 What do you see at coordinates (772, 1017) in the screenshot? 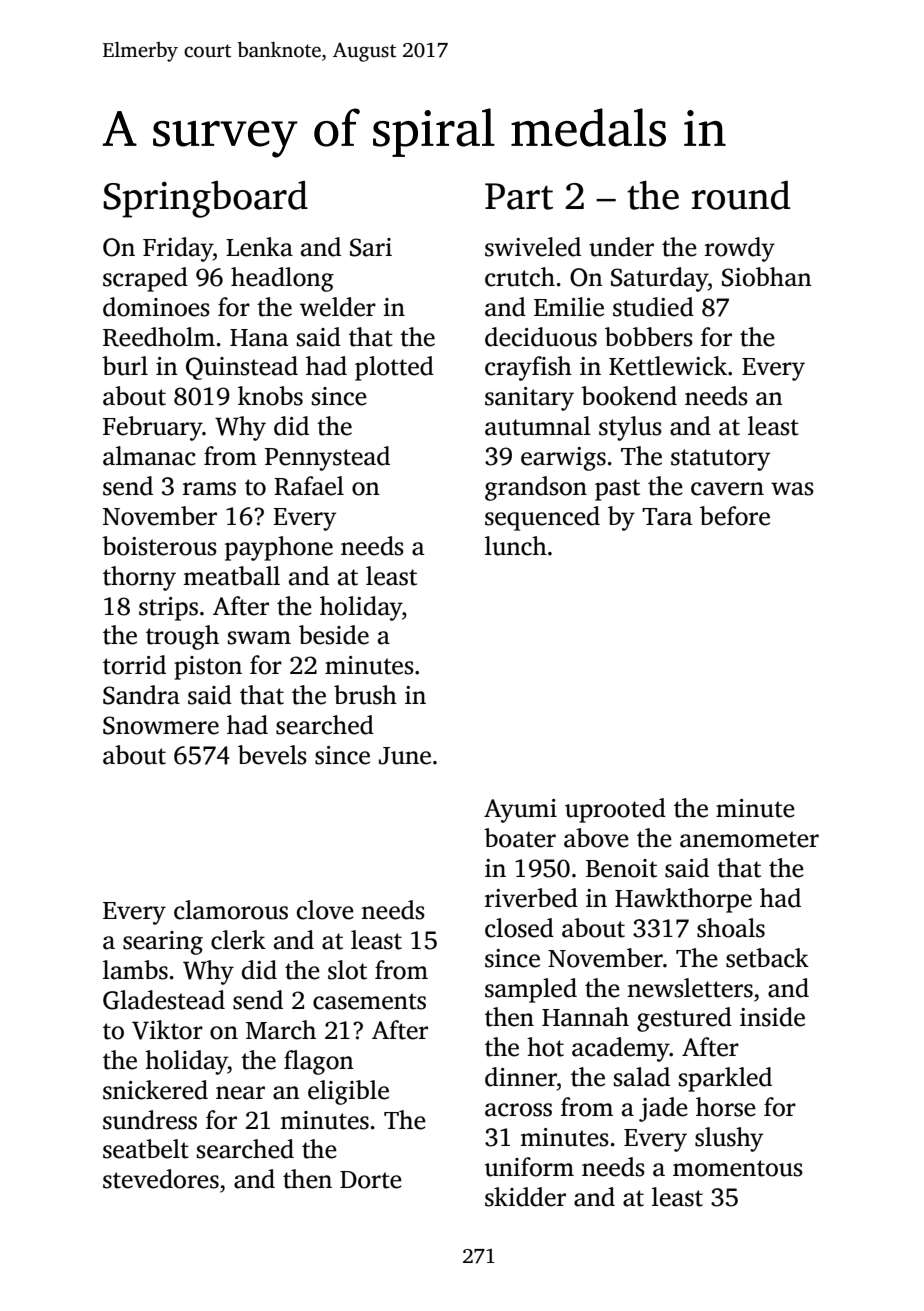
I see `inside` at bounding box center [772, 1017].
